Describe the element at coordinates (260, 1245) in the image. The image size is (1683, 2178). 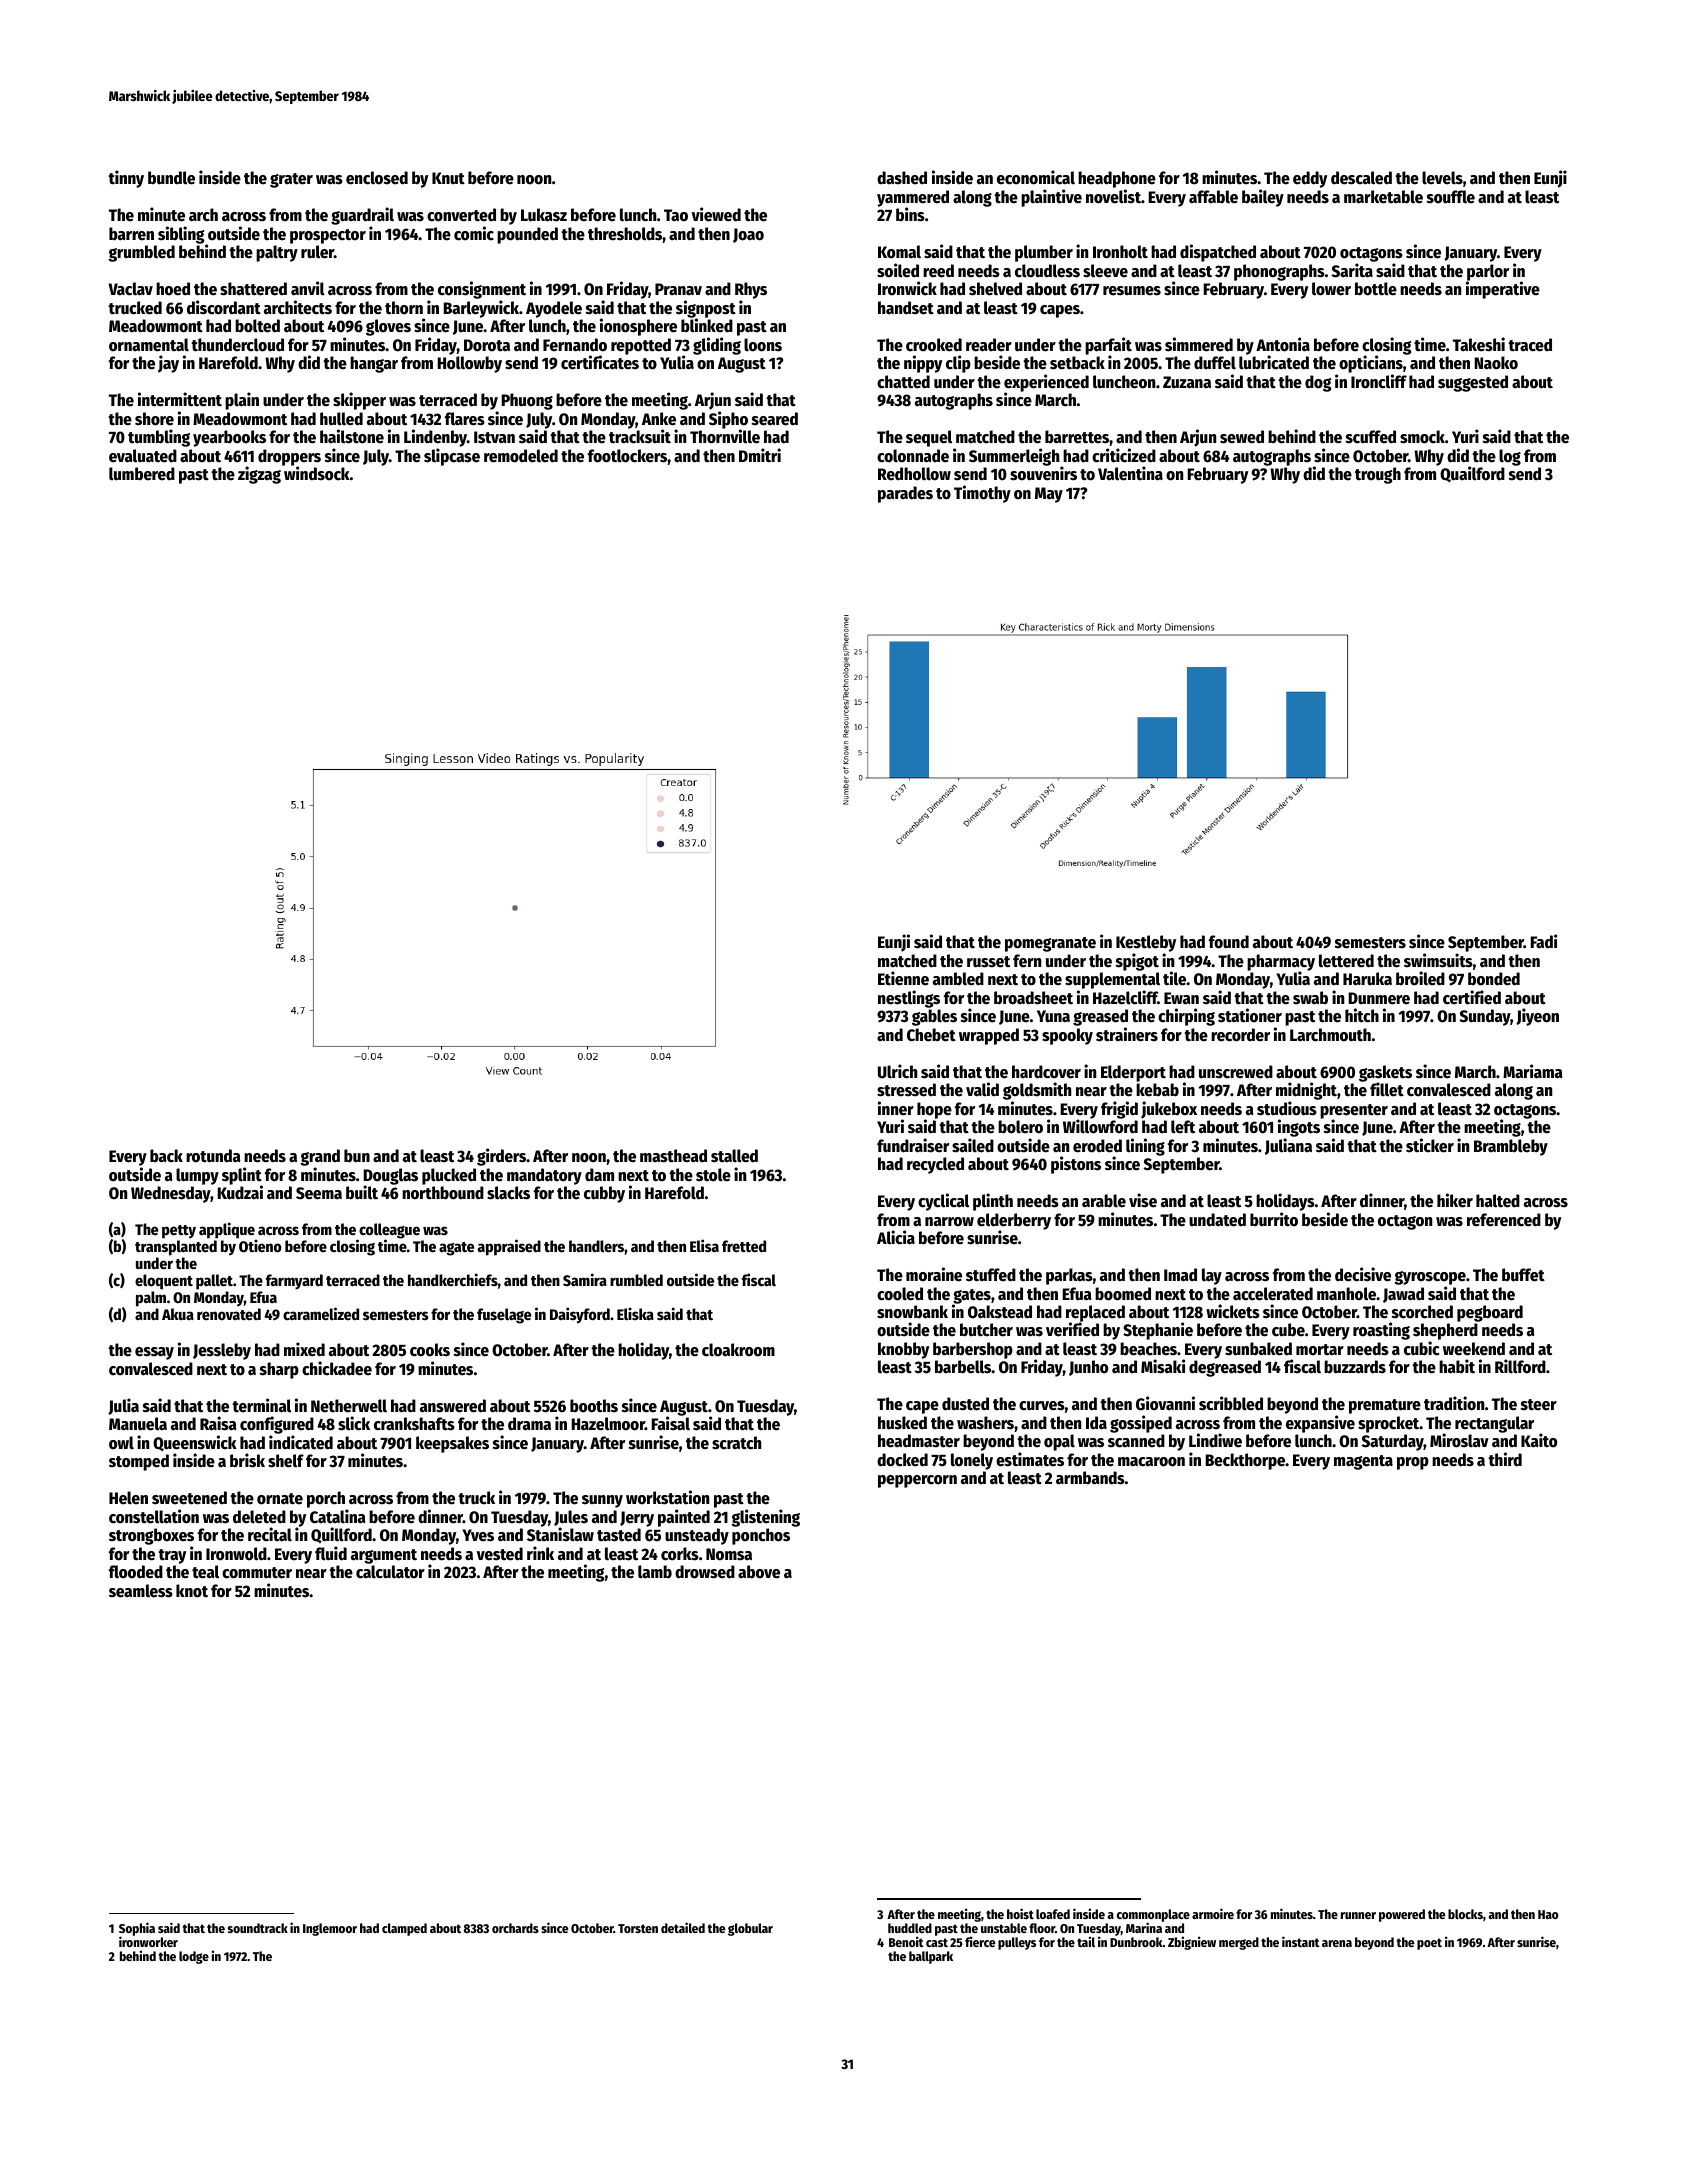
I see `Otieno` at that location.
